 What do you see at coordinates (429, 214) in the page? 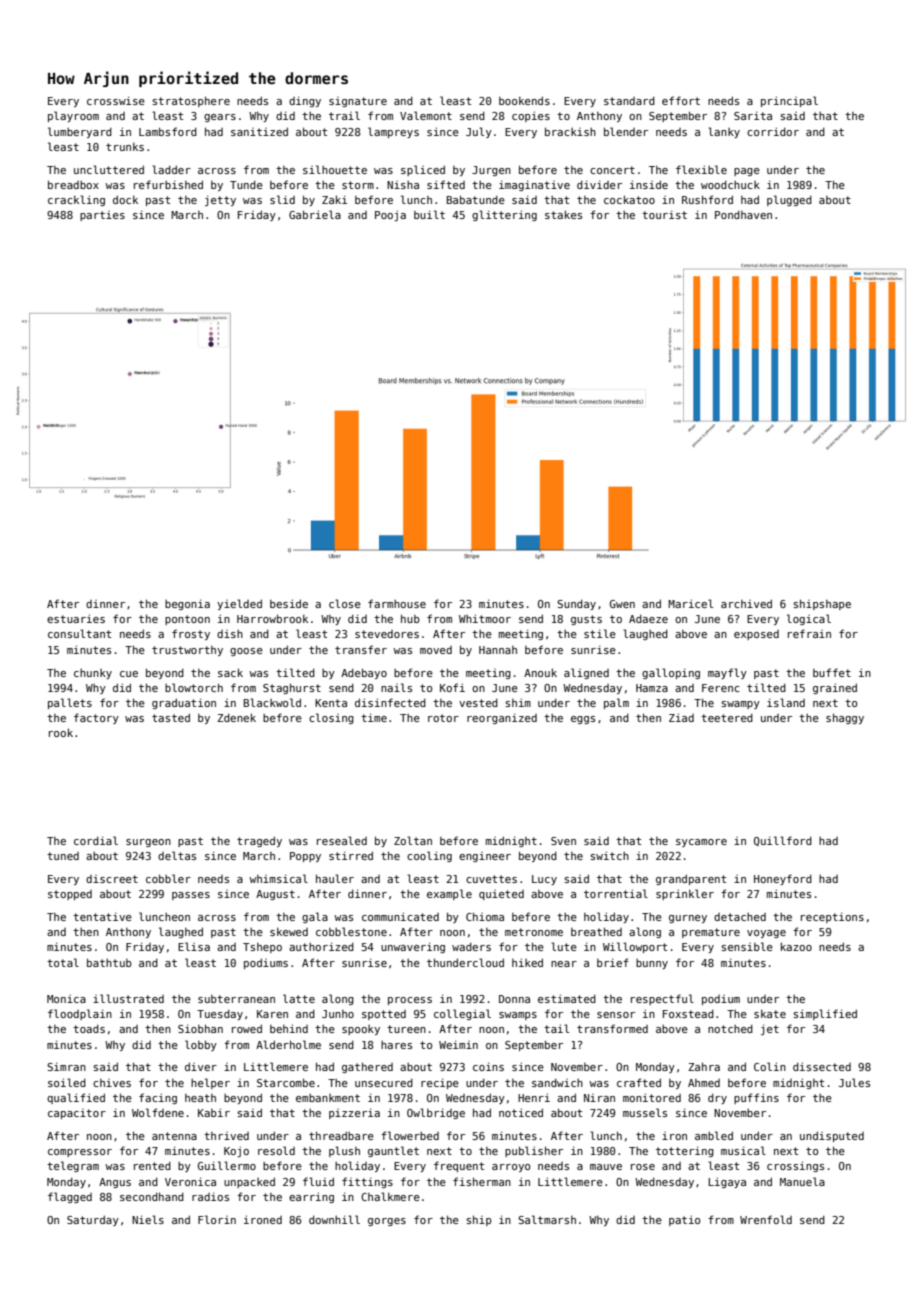
I see `built` at bounding box center [429, 214].
